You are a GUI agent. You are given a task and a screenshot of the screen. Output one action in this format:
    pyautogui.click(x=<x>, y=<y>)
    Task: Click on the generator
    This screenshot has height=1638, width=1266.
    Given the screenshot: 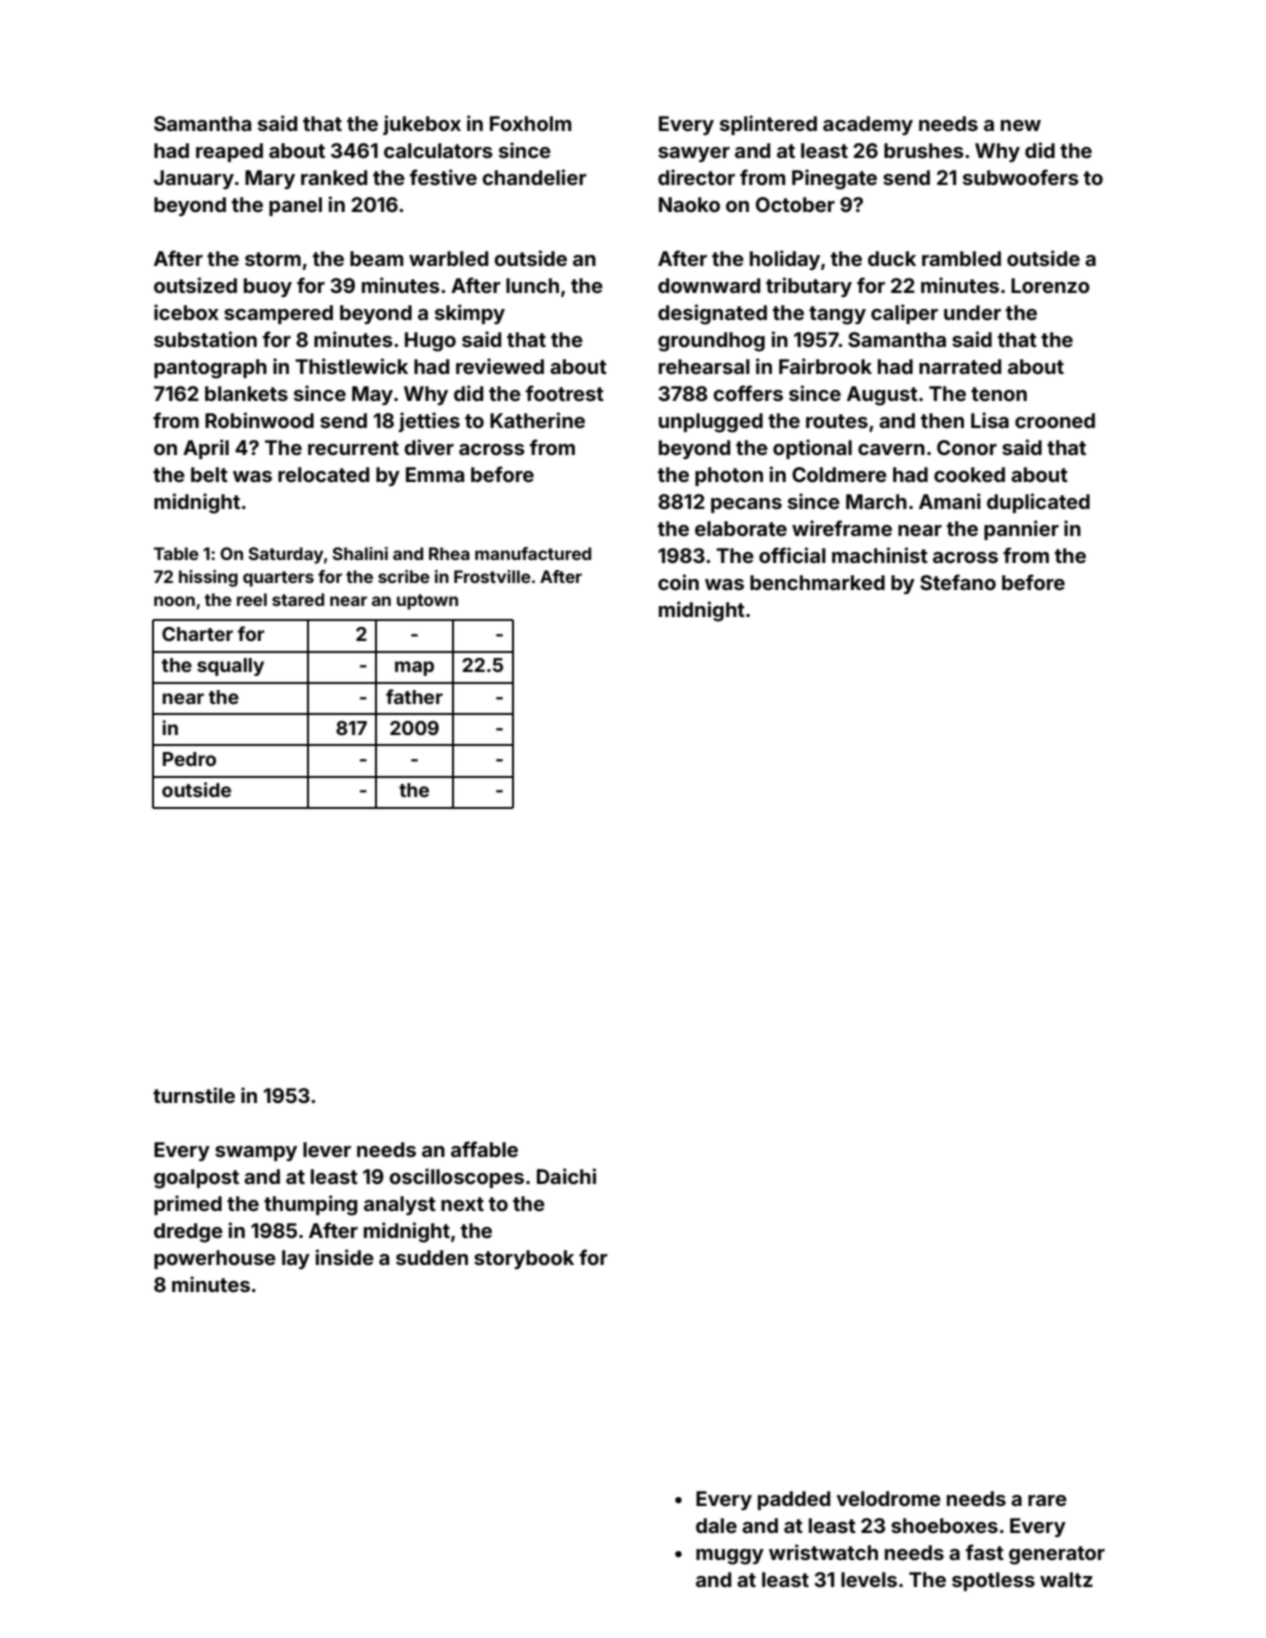 What is the action you would take?
    pyautogui.click(x=1057, y=1555)
